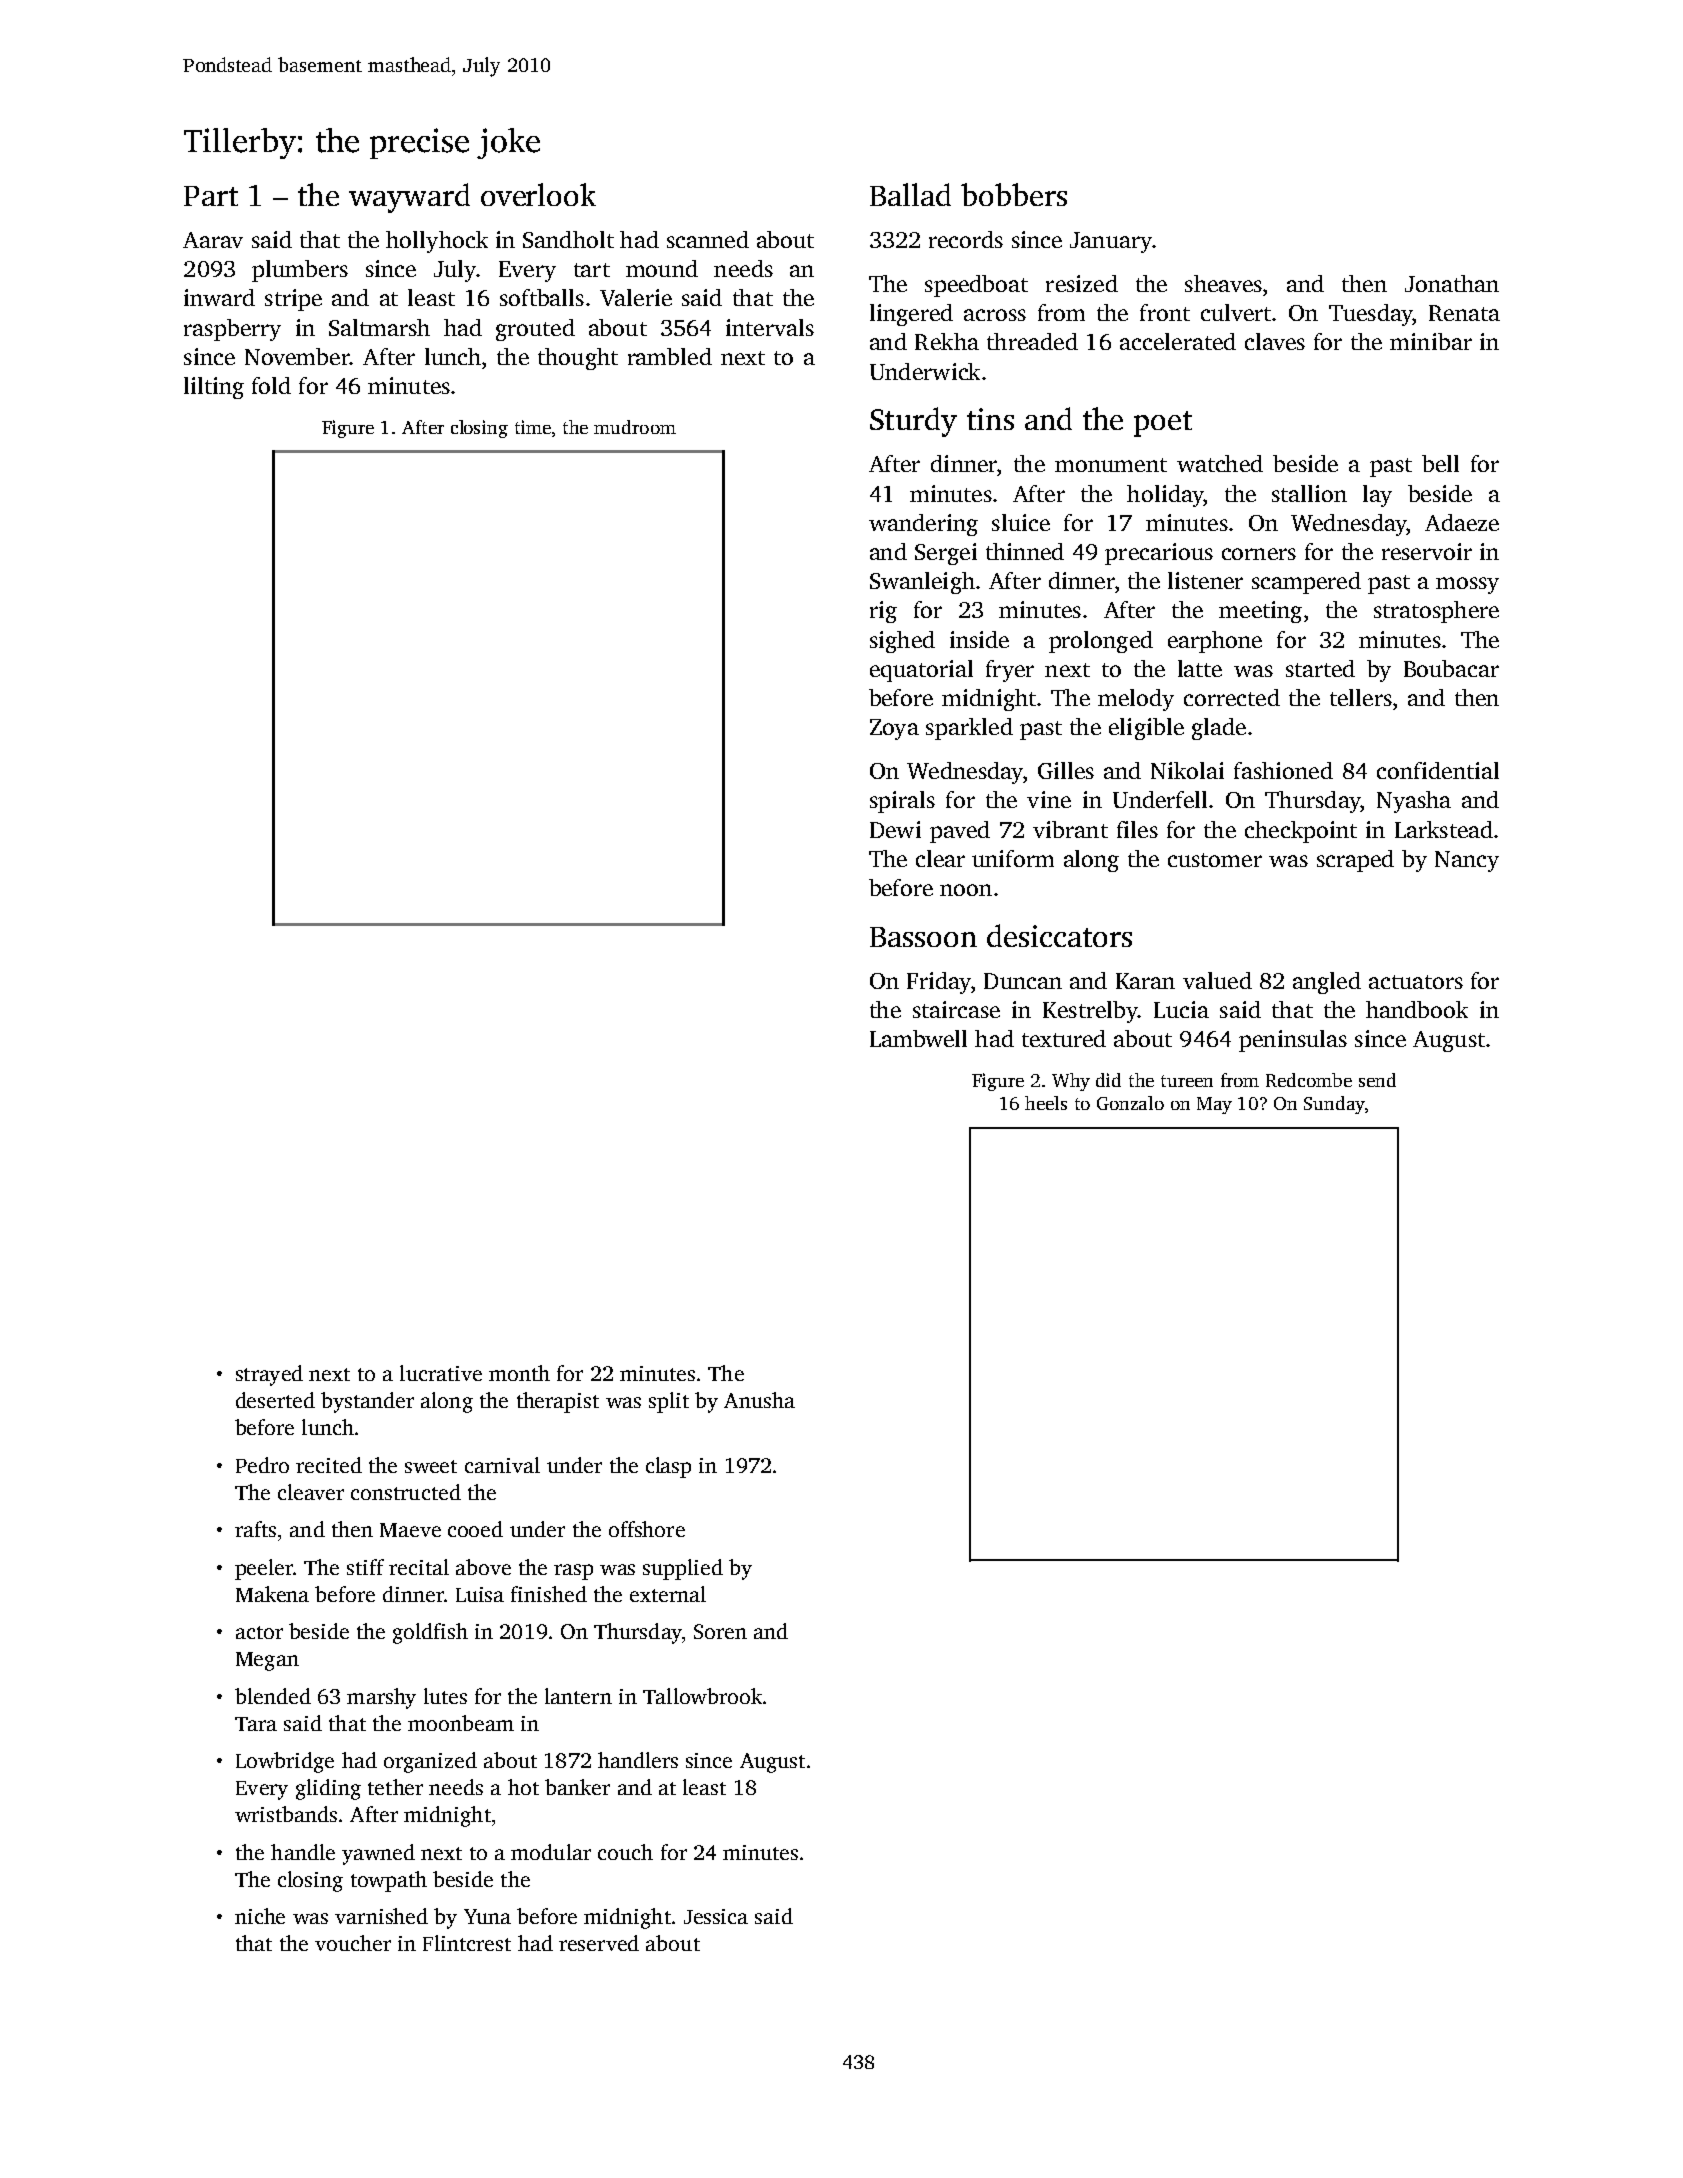 Image resolution: width=1683 pixels, height=2178 pixels. What do you see at coordinates (409, 198) in the document?
I see `wayward` at bounding box center [409, 198].
